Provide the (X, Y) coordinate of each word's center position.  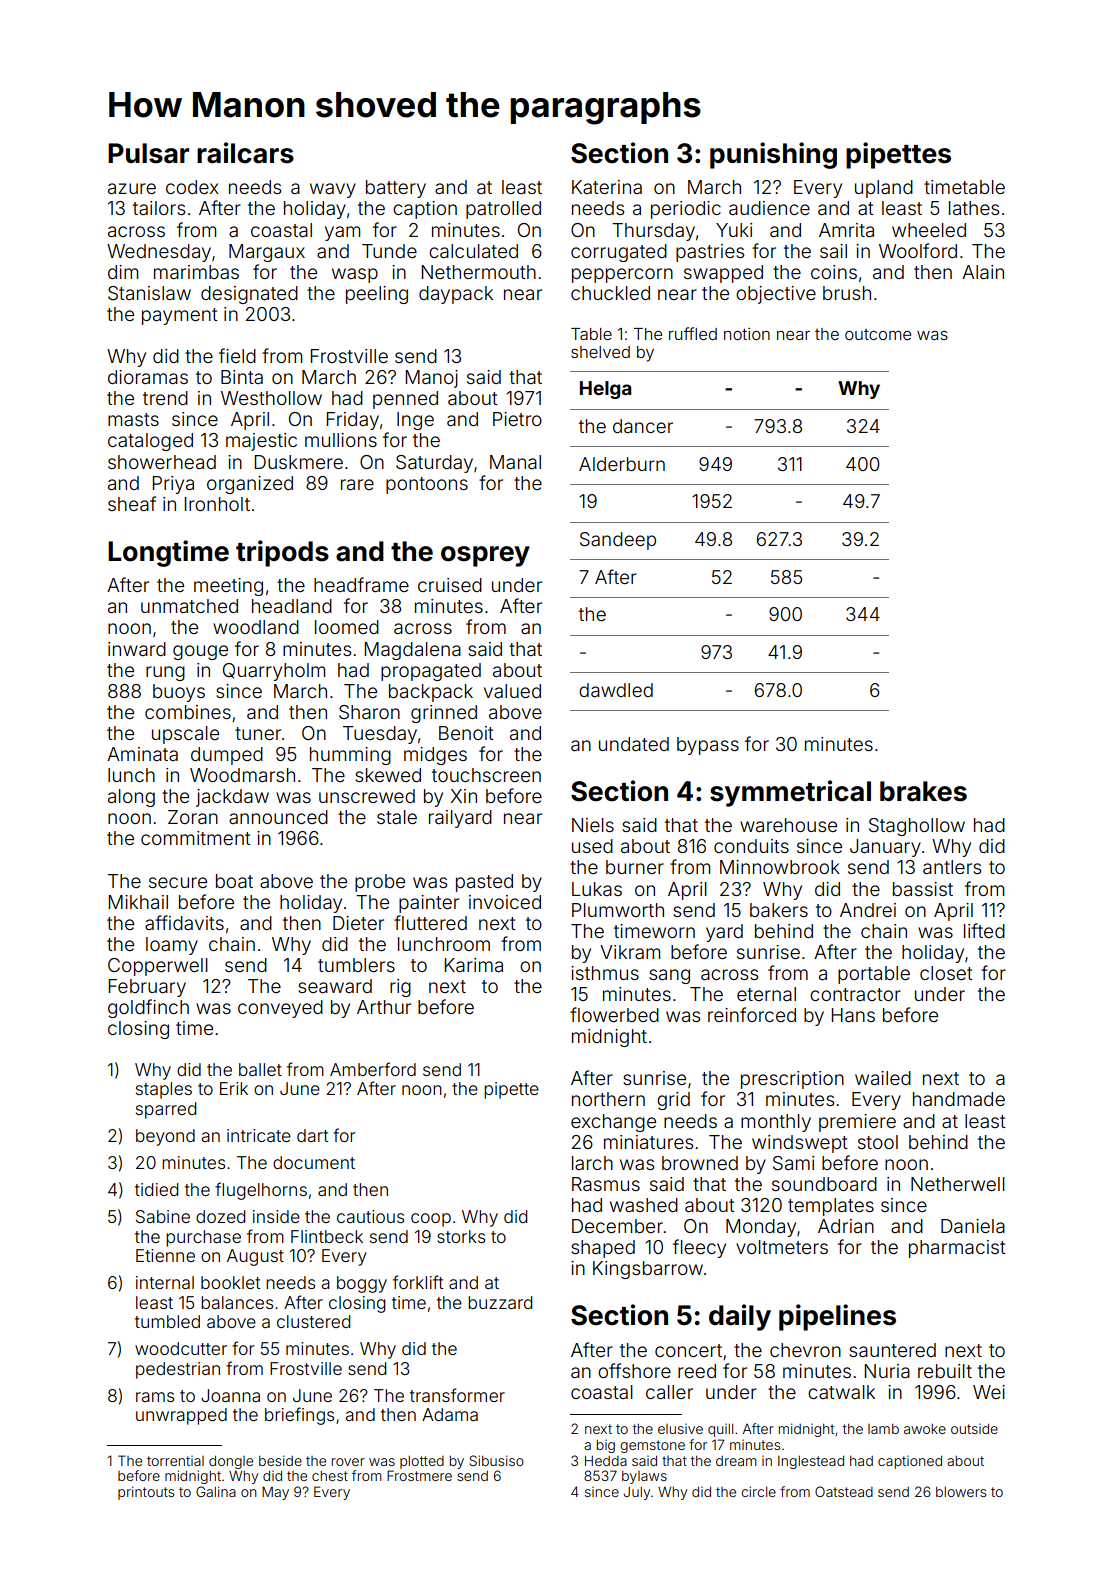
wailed (883, 1078)
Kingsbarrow (648, 1270)
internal (165, 1282)
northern (608, 1099)
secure (178, 882)
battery (396, 189)
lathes (974, 208)
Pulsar (148, 153)
